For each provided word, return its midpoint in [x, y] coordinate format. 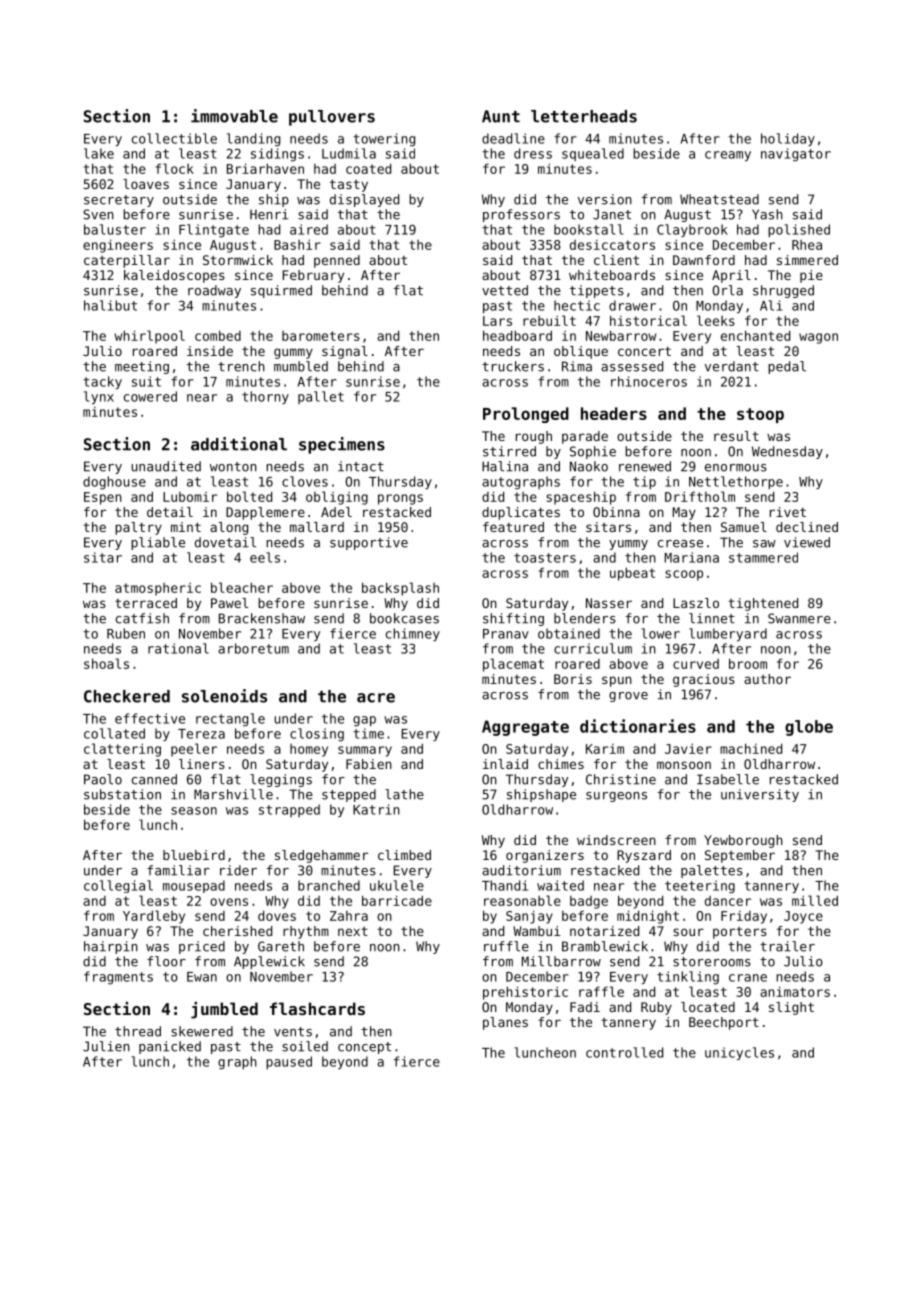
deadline [513, 138]
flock [175, 168]
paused [289, 1062]
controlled [624, 1052]
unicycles [739, 1053]
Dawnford [704, 260]
